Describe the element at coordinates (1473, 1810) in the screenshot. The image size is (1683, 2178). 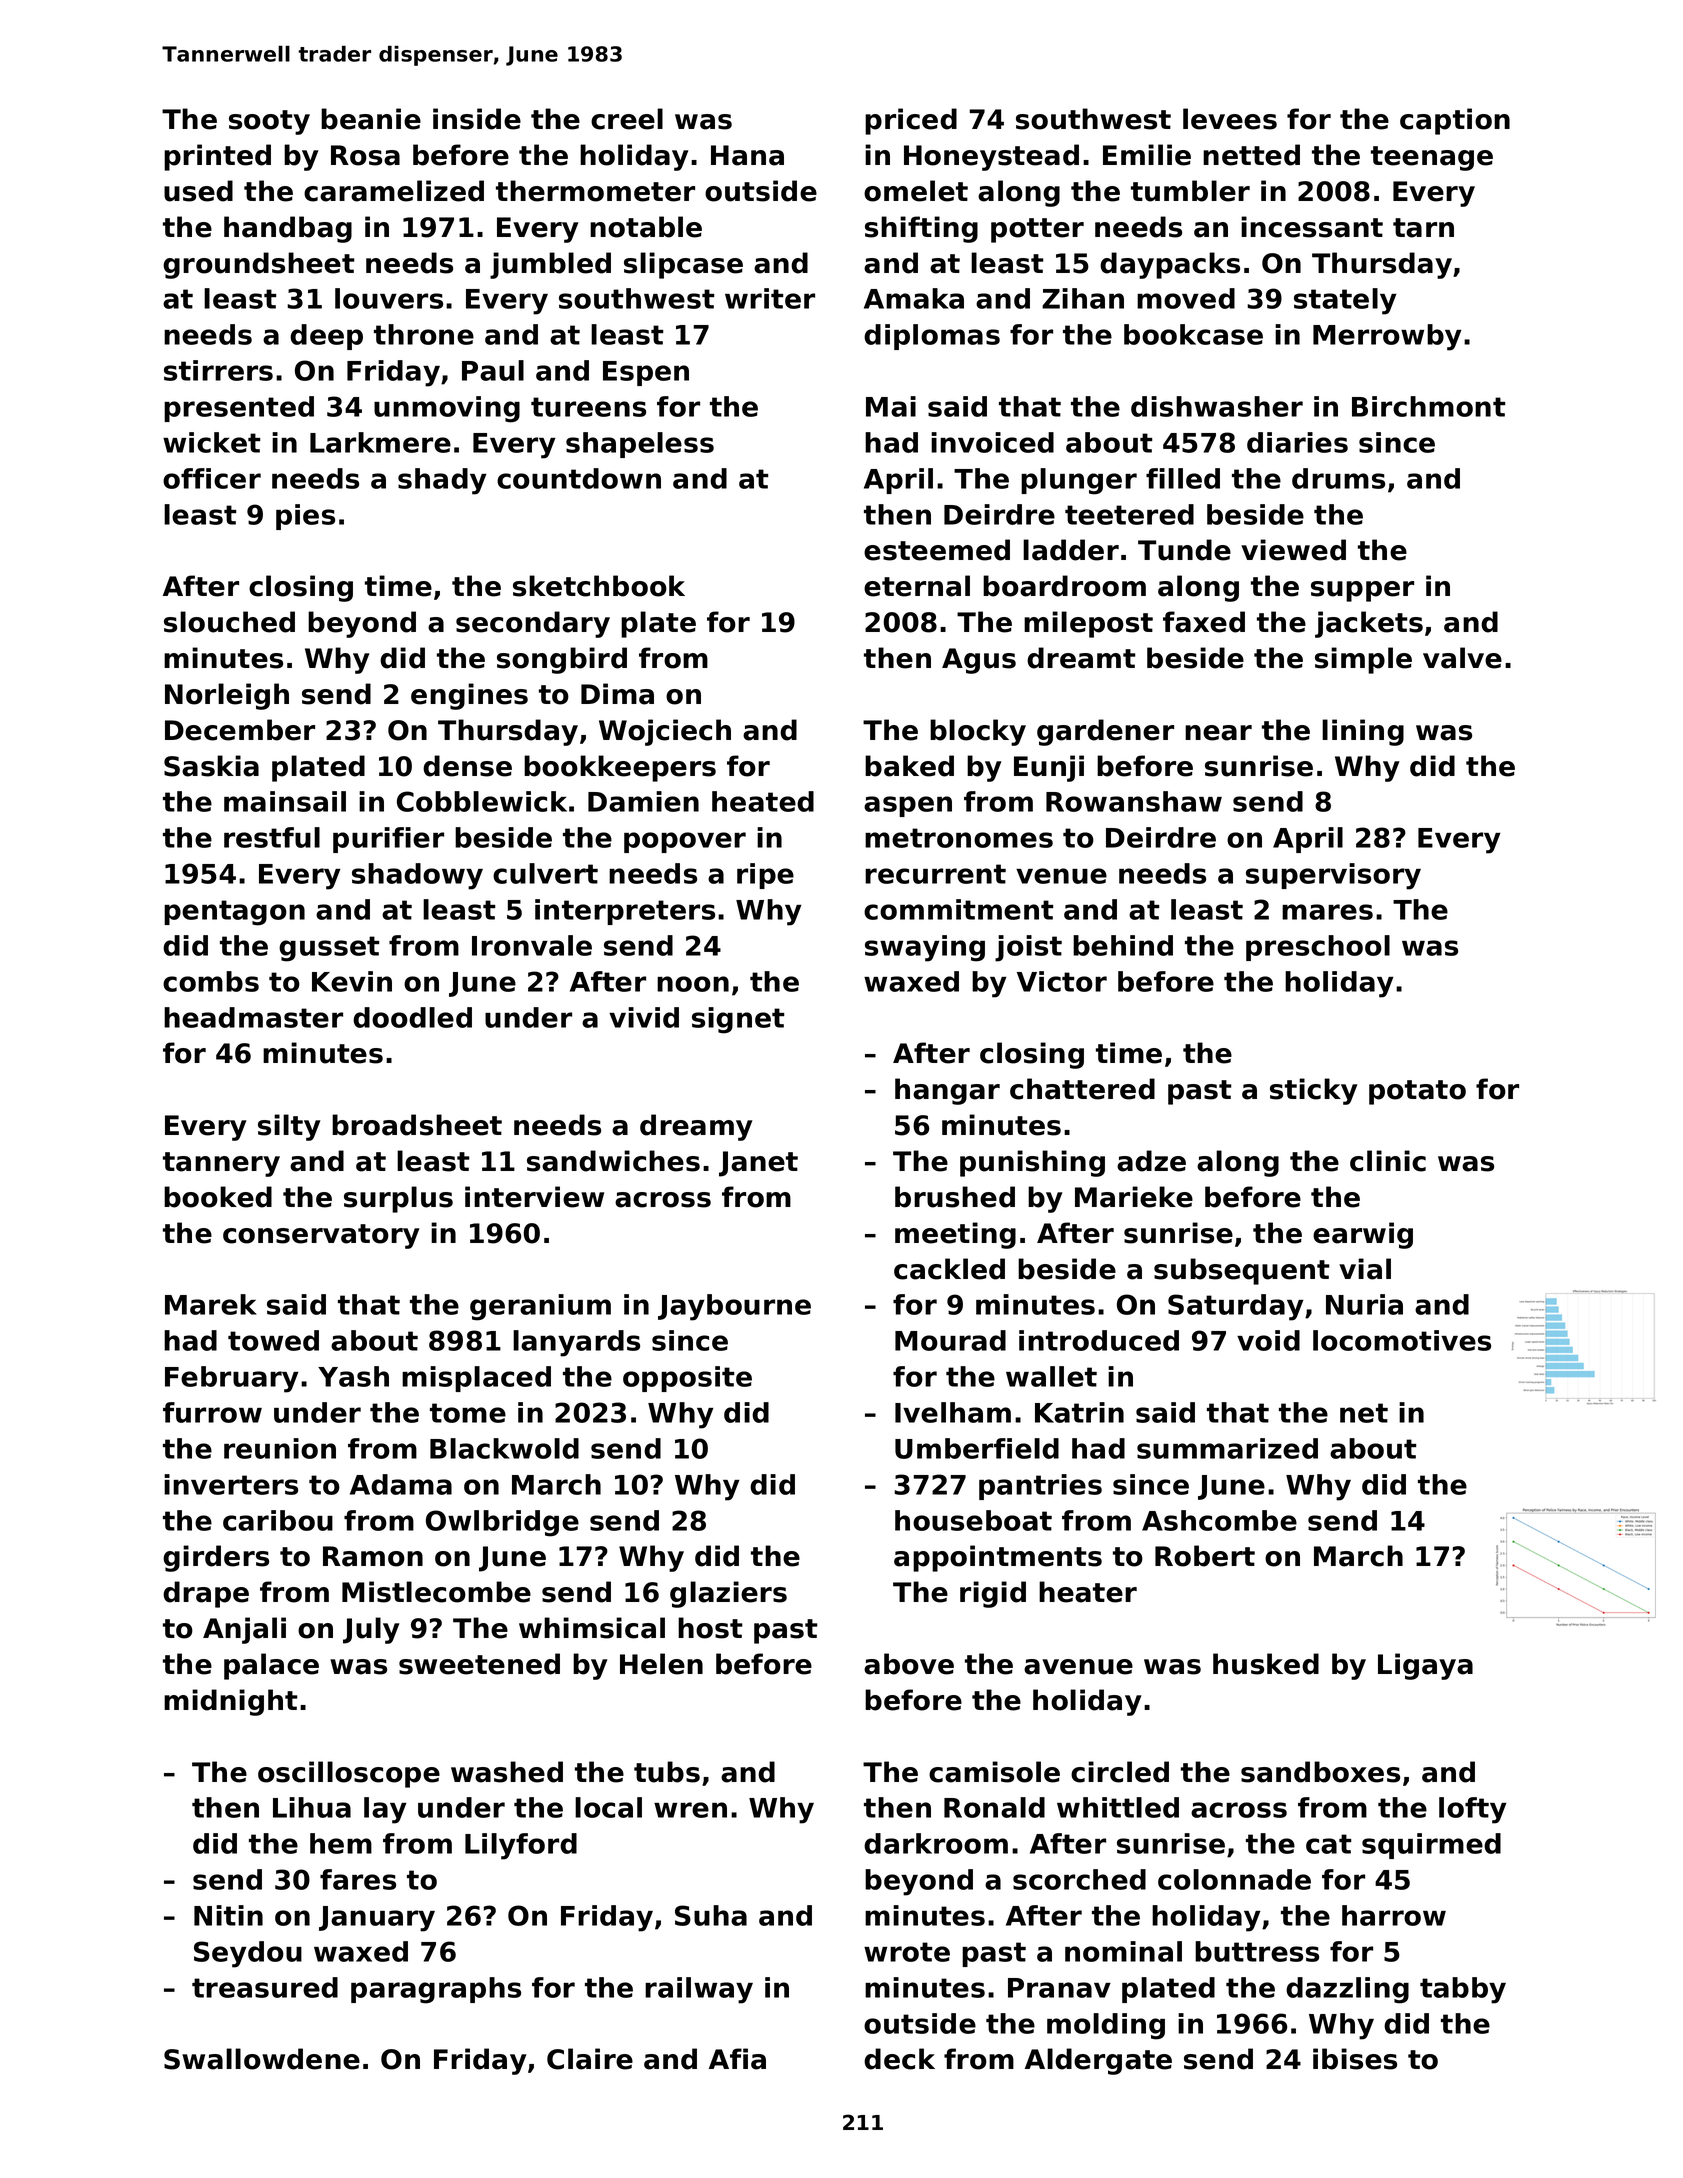
I see `lofty` at that location.
